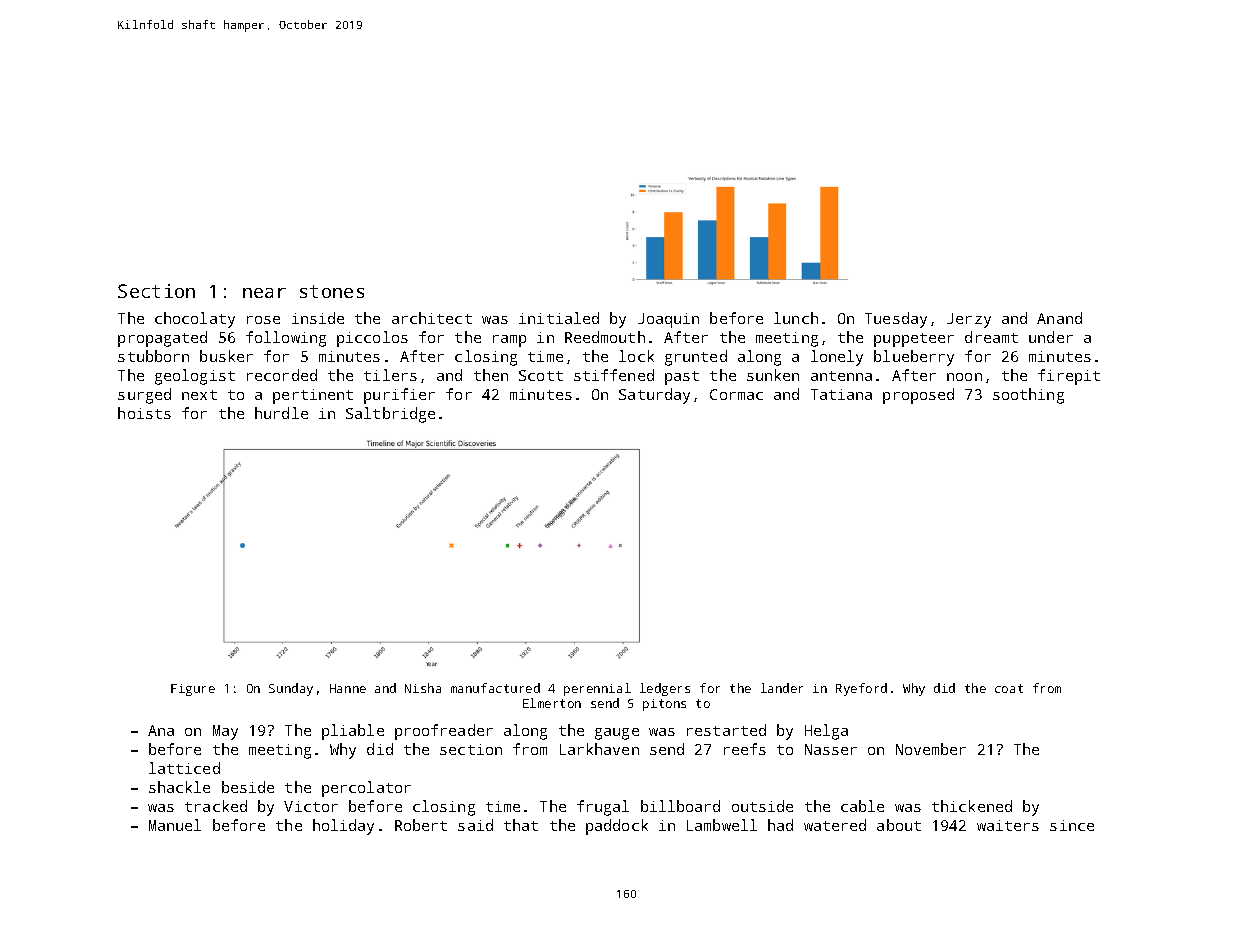  What do you see at coordinates (332, 291) in the page?
I see `stones` at bounding box center [332, 291].
